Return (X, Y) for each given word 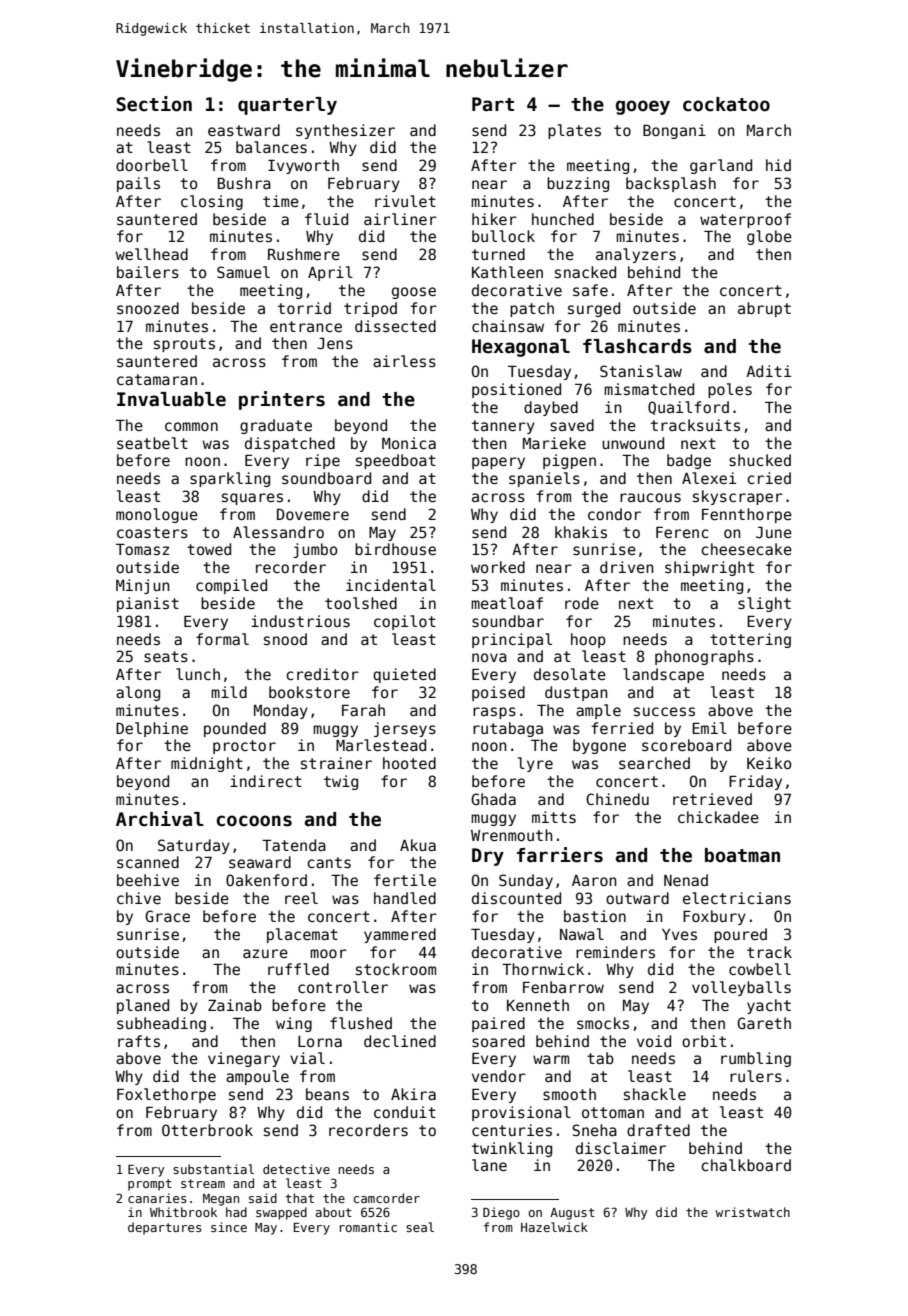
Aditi (768, 371)
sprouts (184, 345)
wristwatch (752, 1212)
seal (420, 1227)
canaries (157, 1198)
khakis (581, 532)
